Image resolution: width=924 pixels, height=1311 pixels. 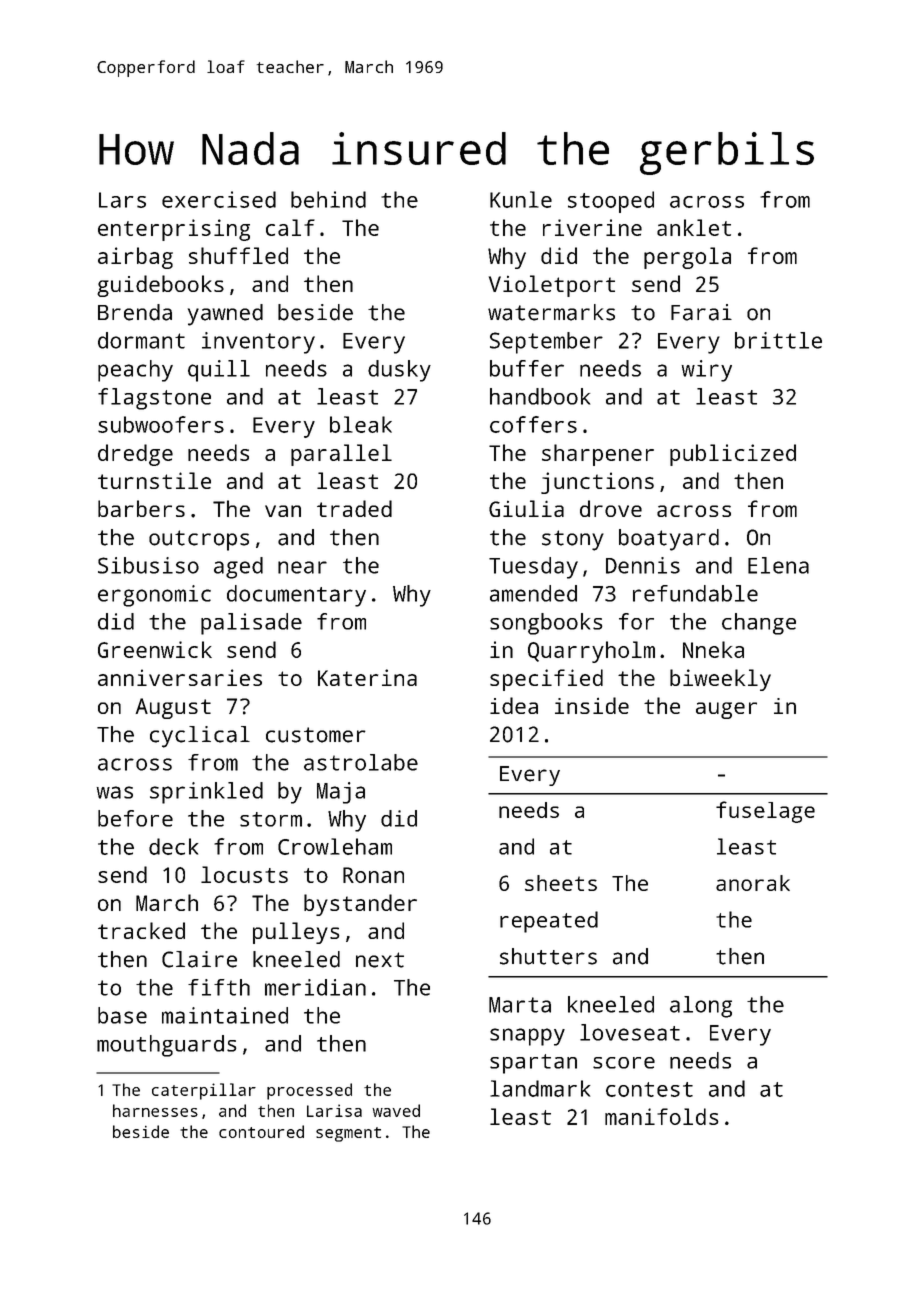 What do you see at coordinates (526, 508) in the screenshot?
I see `Giulia` at bounding box center [526, 508].
